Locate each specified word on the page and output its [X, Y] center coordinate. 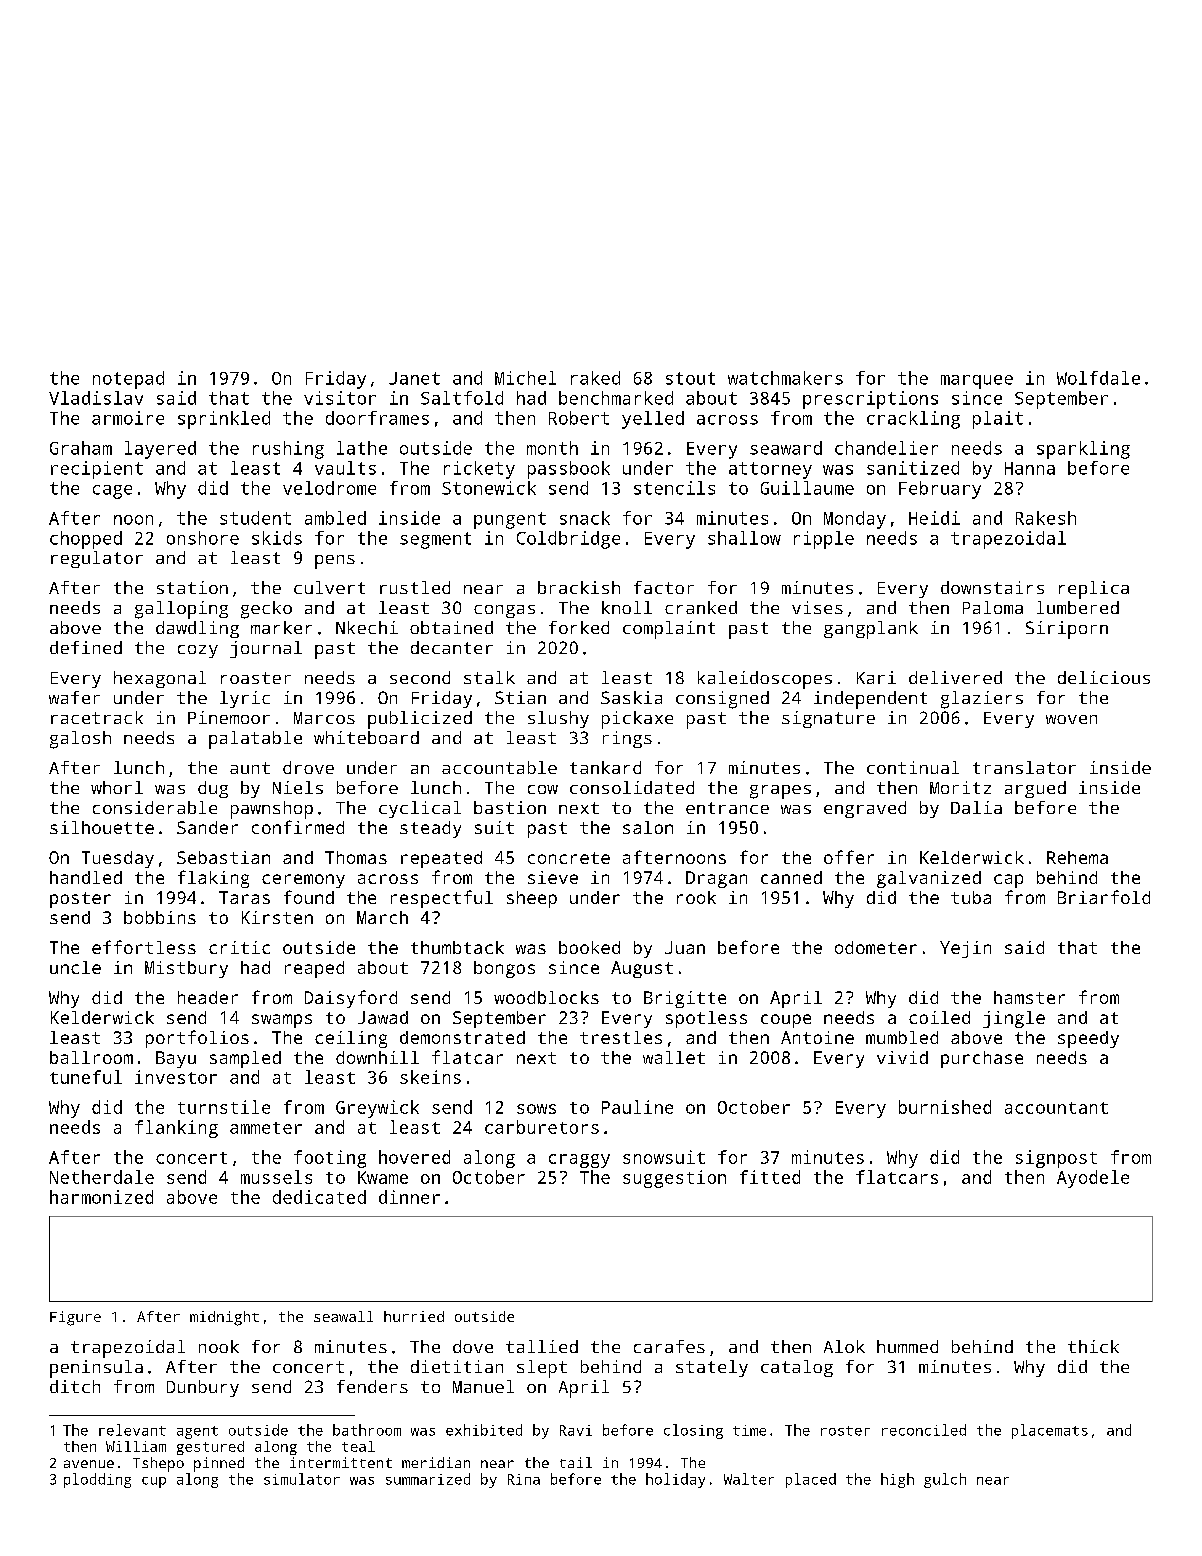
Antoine [817, 1037]
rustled [415, 587]
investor [176, 1077]
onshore [203, 538]
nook [219, 1346]
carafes [669, 1346]
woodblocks [546, 997]
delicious [1104, 677]
